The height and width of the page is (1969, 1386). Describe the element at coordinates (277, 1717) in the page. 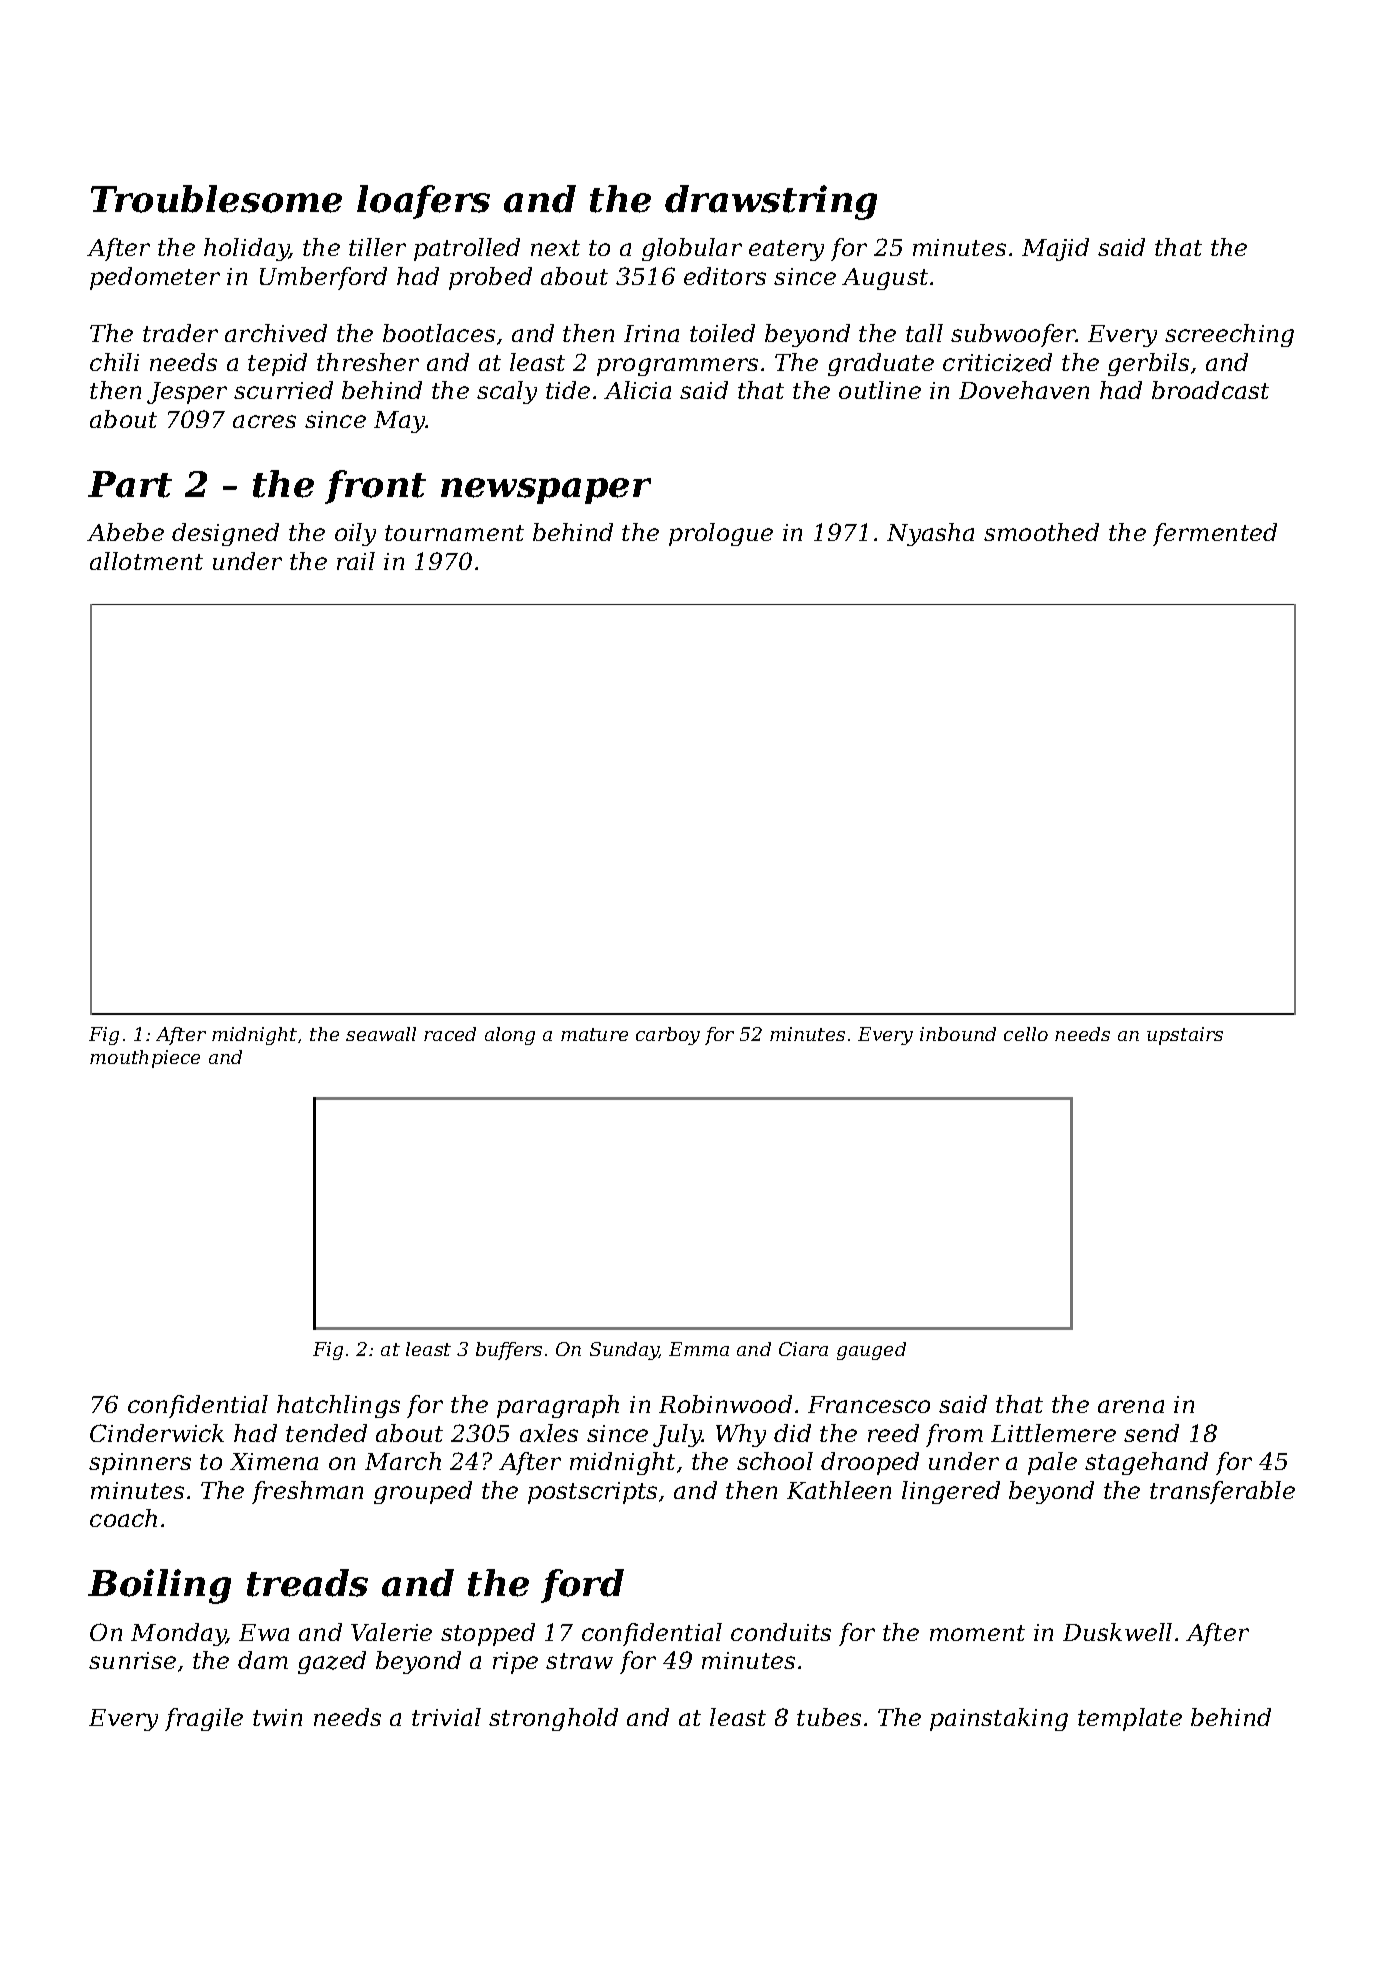

I see `twin` at that location.
